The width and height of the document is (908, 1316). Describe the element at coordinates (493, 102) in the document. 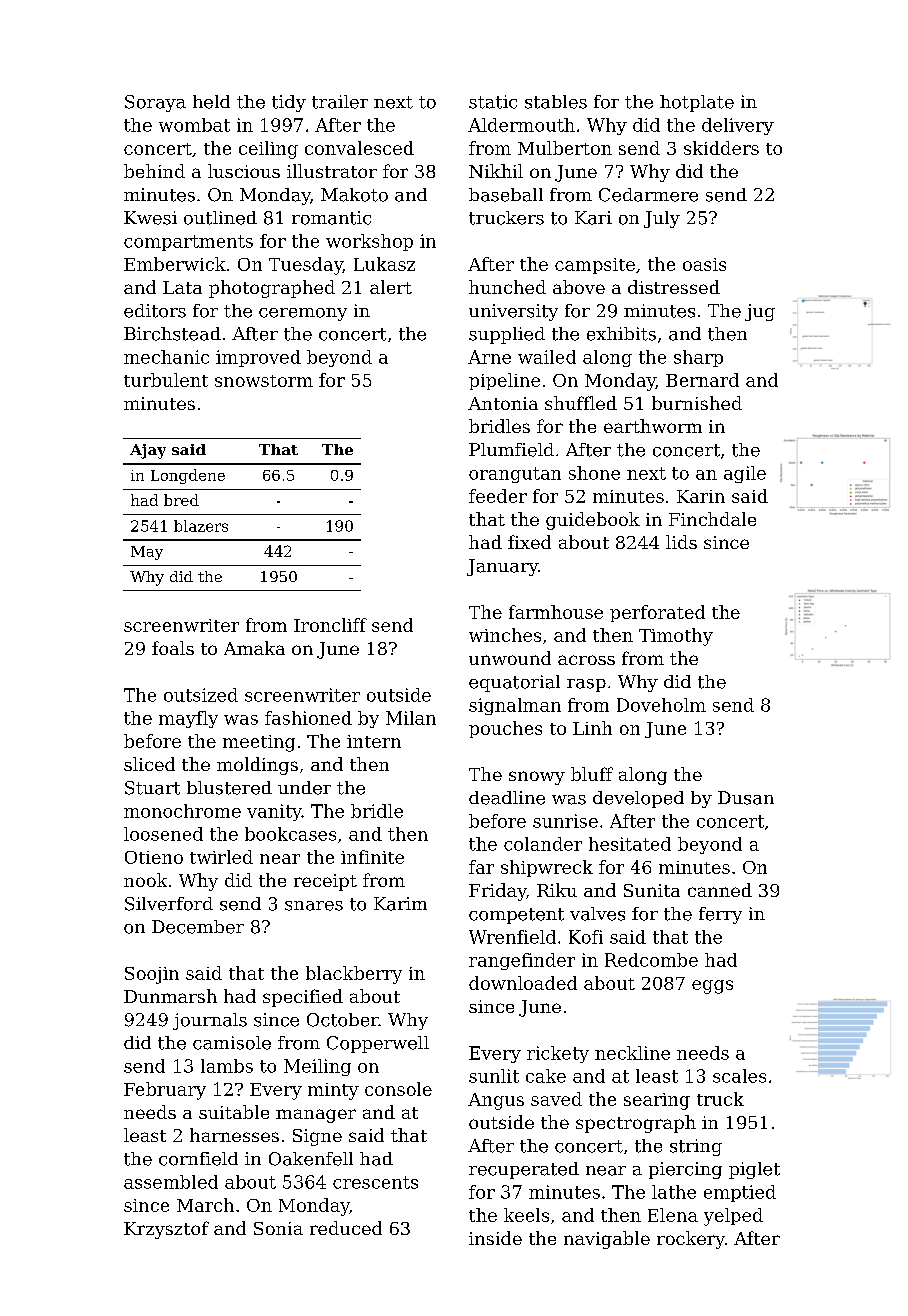

I see `static` at that location.
